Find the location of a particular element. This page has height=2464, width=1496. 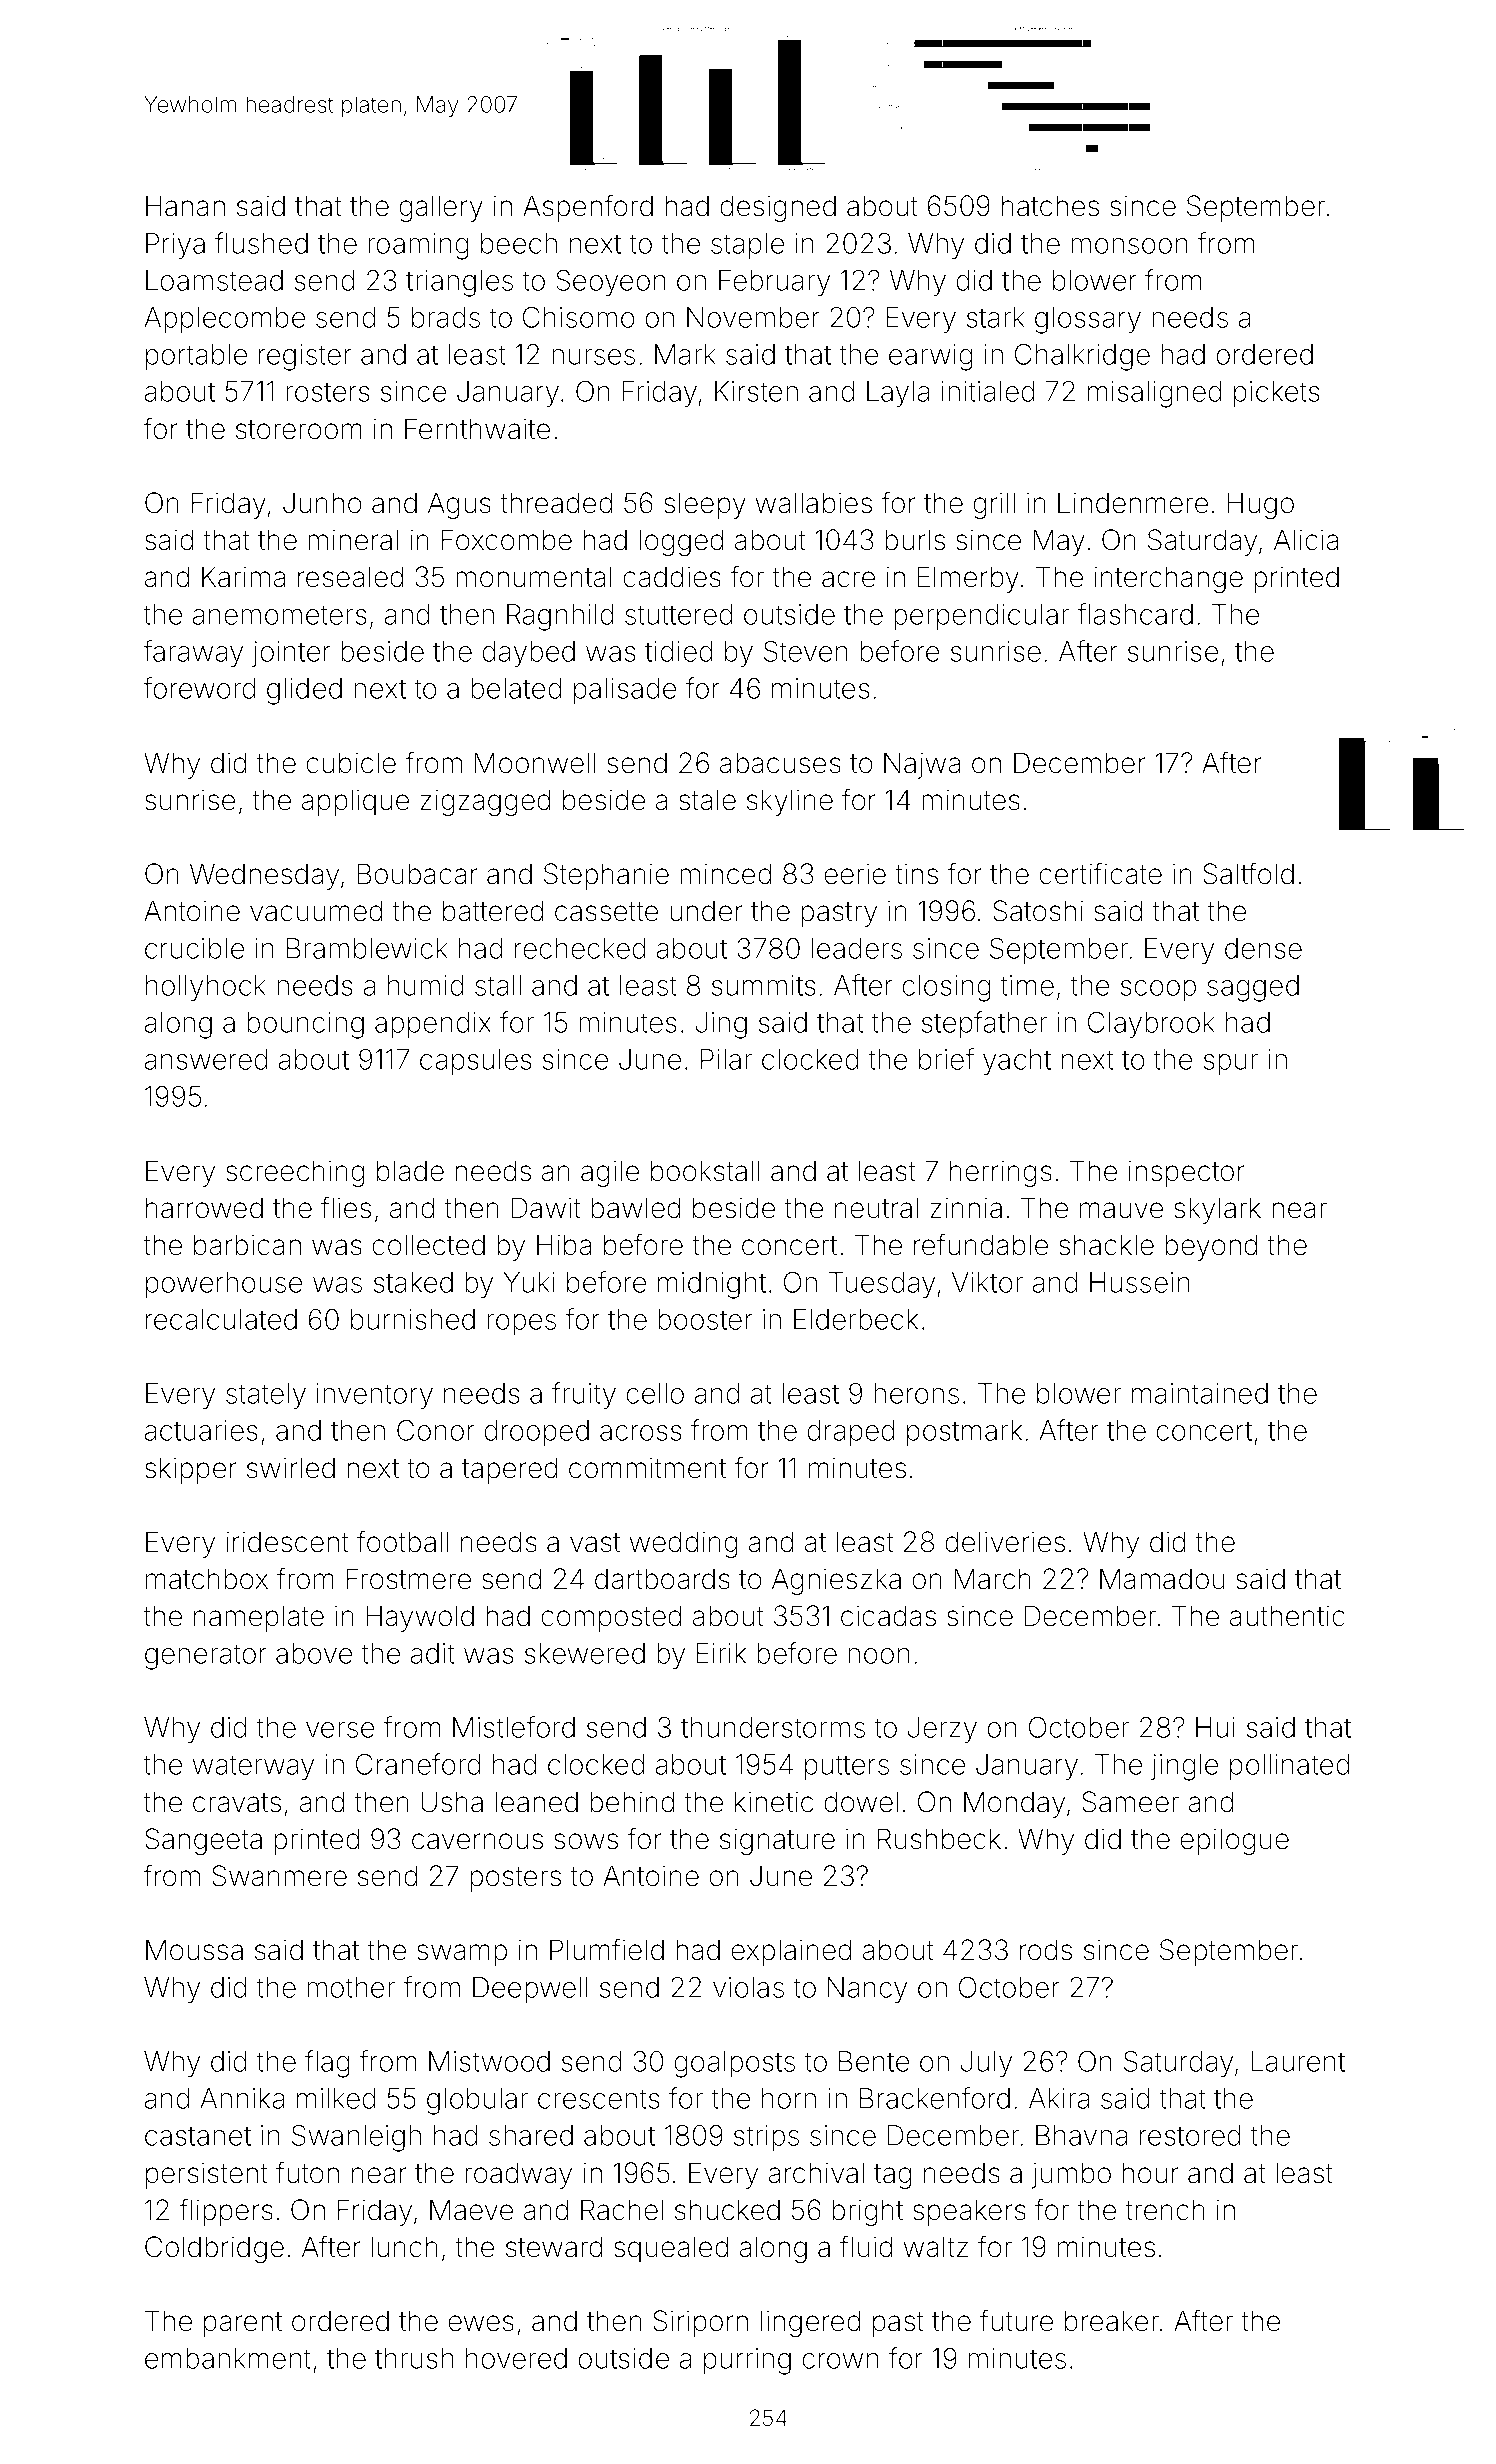

generator is located at coordinates (206, 1657).
